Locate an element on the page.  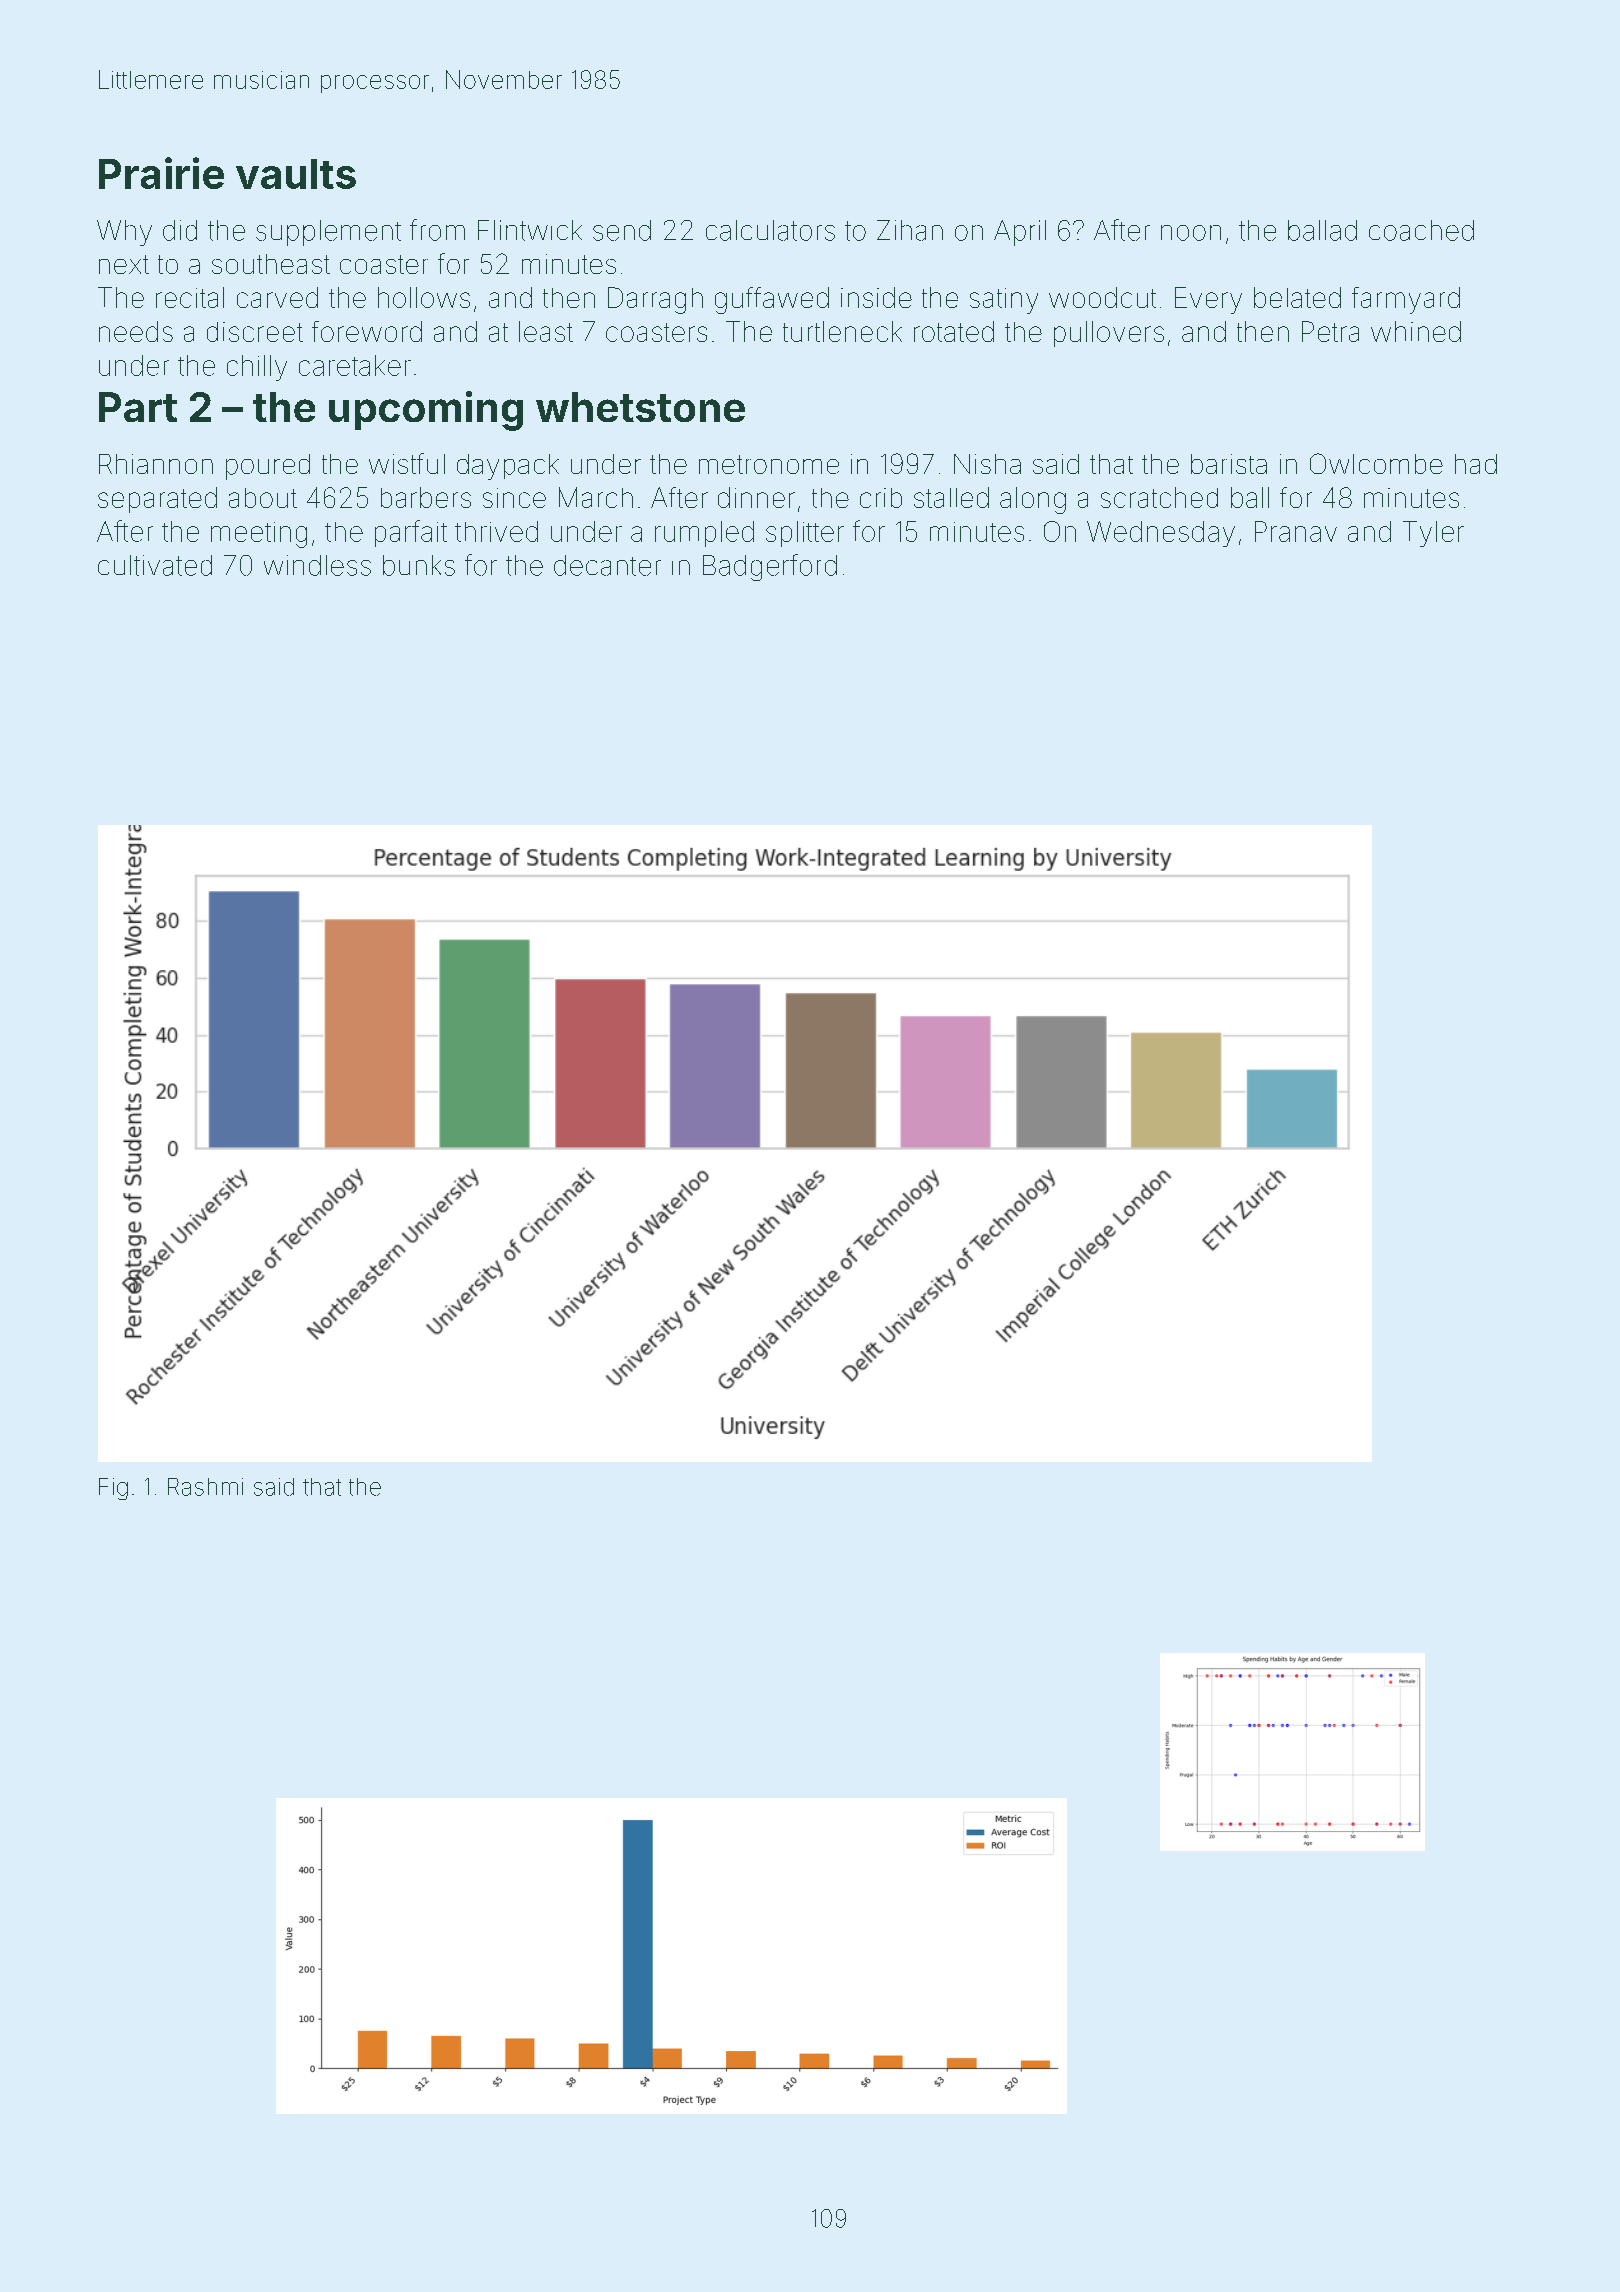
next is located at coordinates (124, 264).
